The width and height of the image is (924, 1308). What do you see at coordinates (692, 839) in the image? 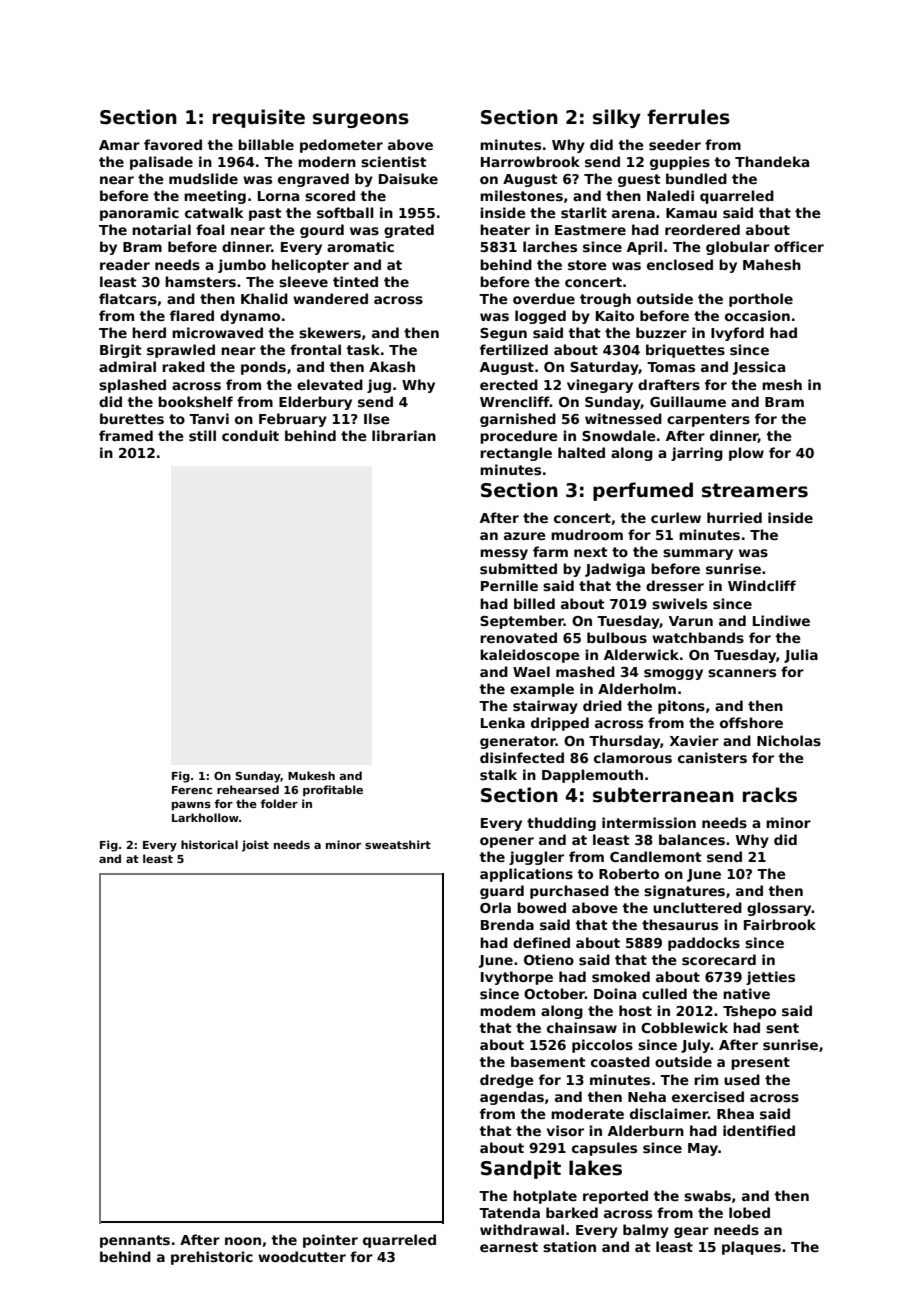
I see `balances` at bounding box center [692, 839].
